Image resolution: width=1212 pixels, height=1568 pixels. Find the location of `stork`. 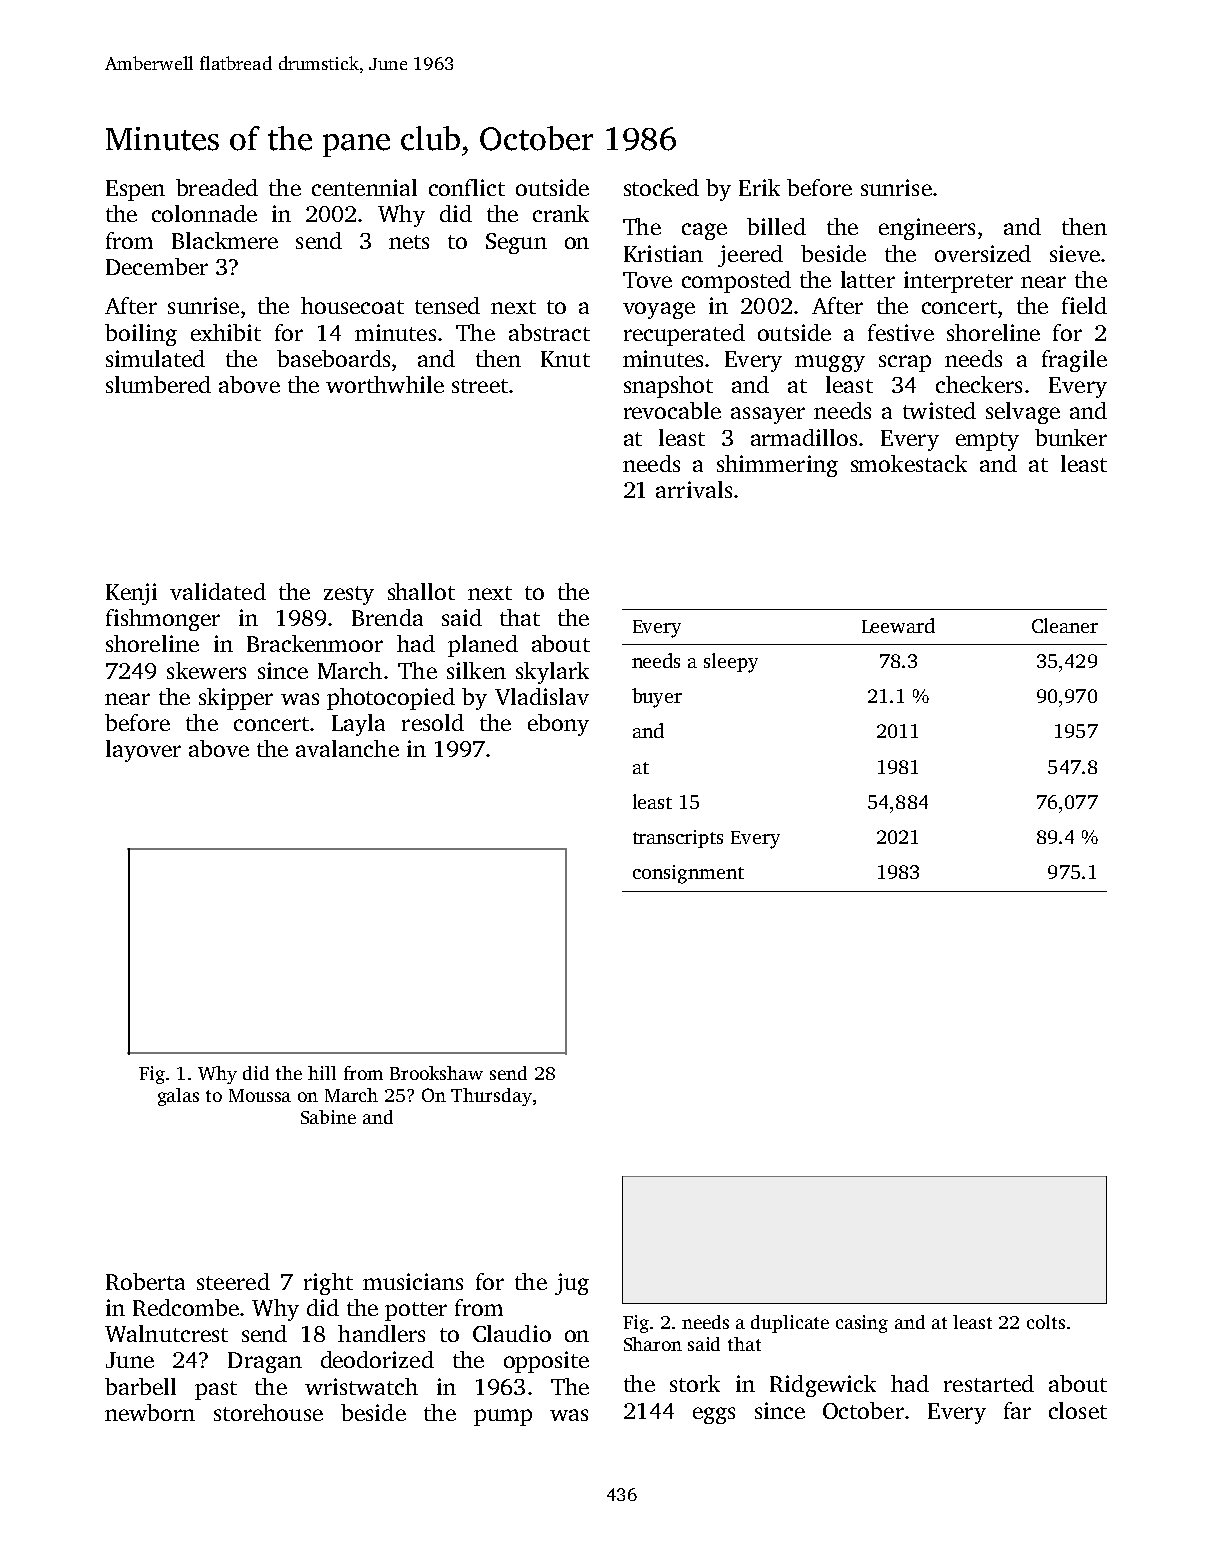

stork is located at coordinates (695, 1383).
